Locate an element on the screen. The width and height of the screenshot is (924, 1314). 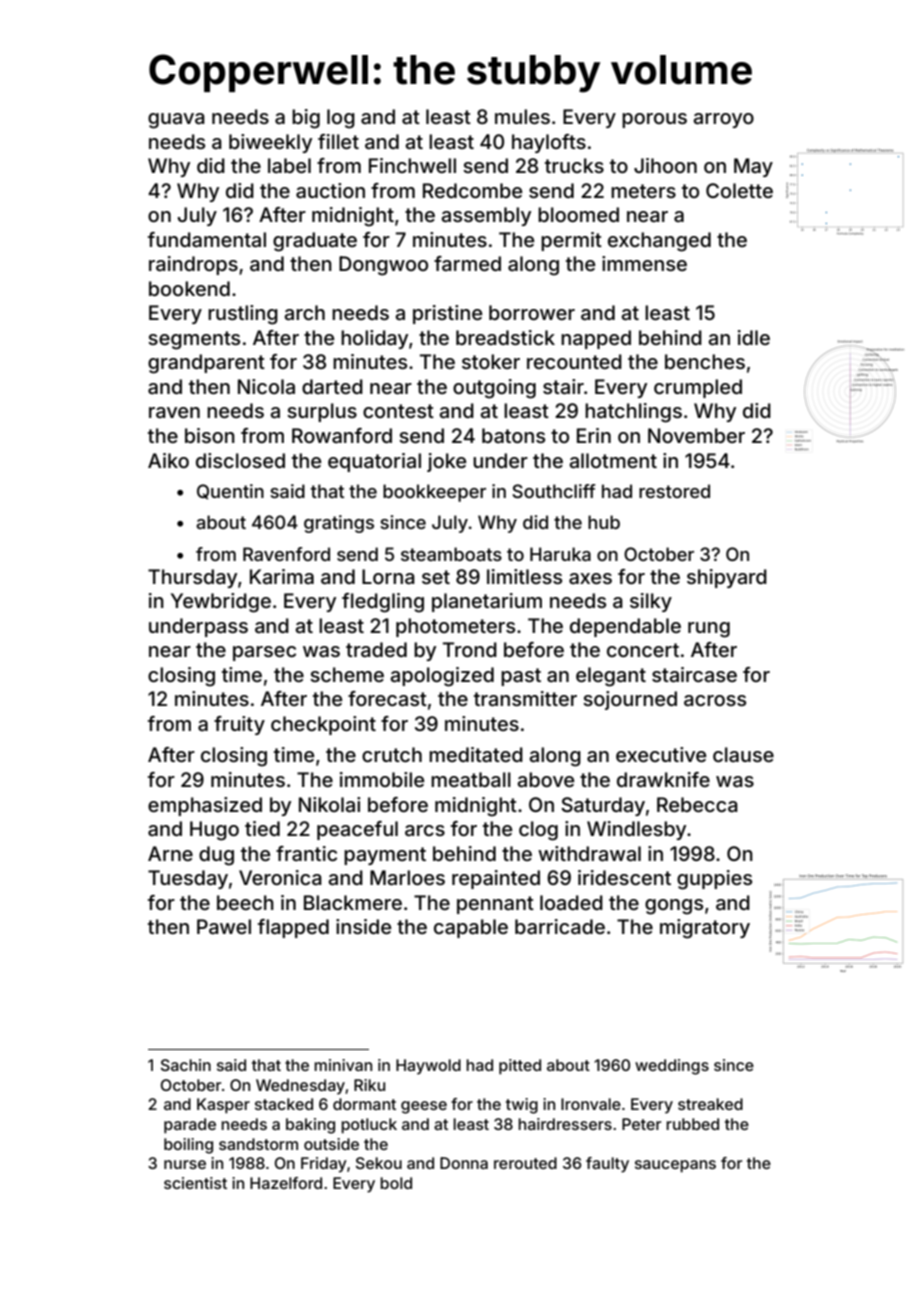
transmitter is located at coordinates (525, 698).
